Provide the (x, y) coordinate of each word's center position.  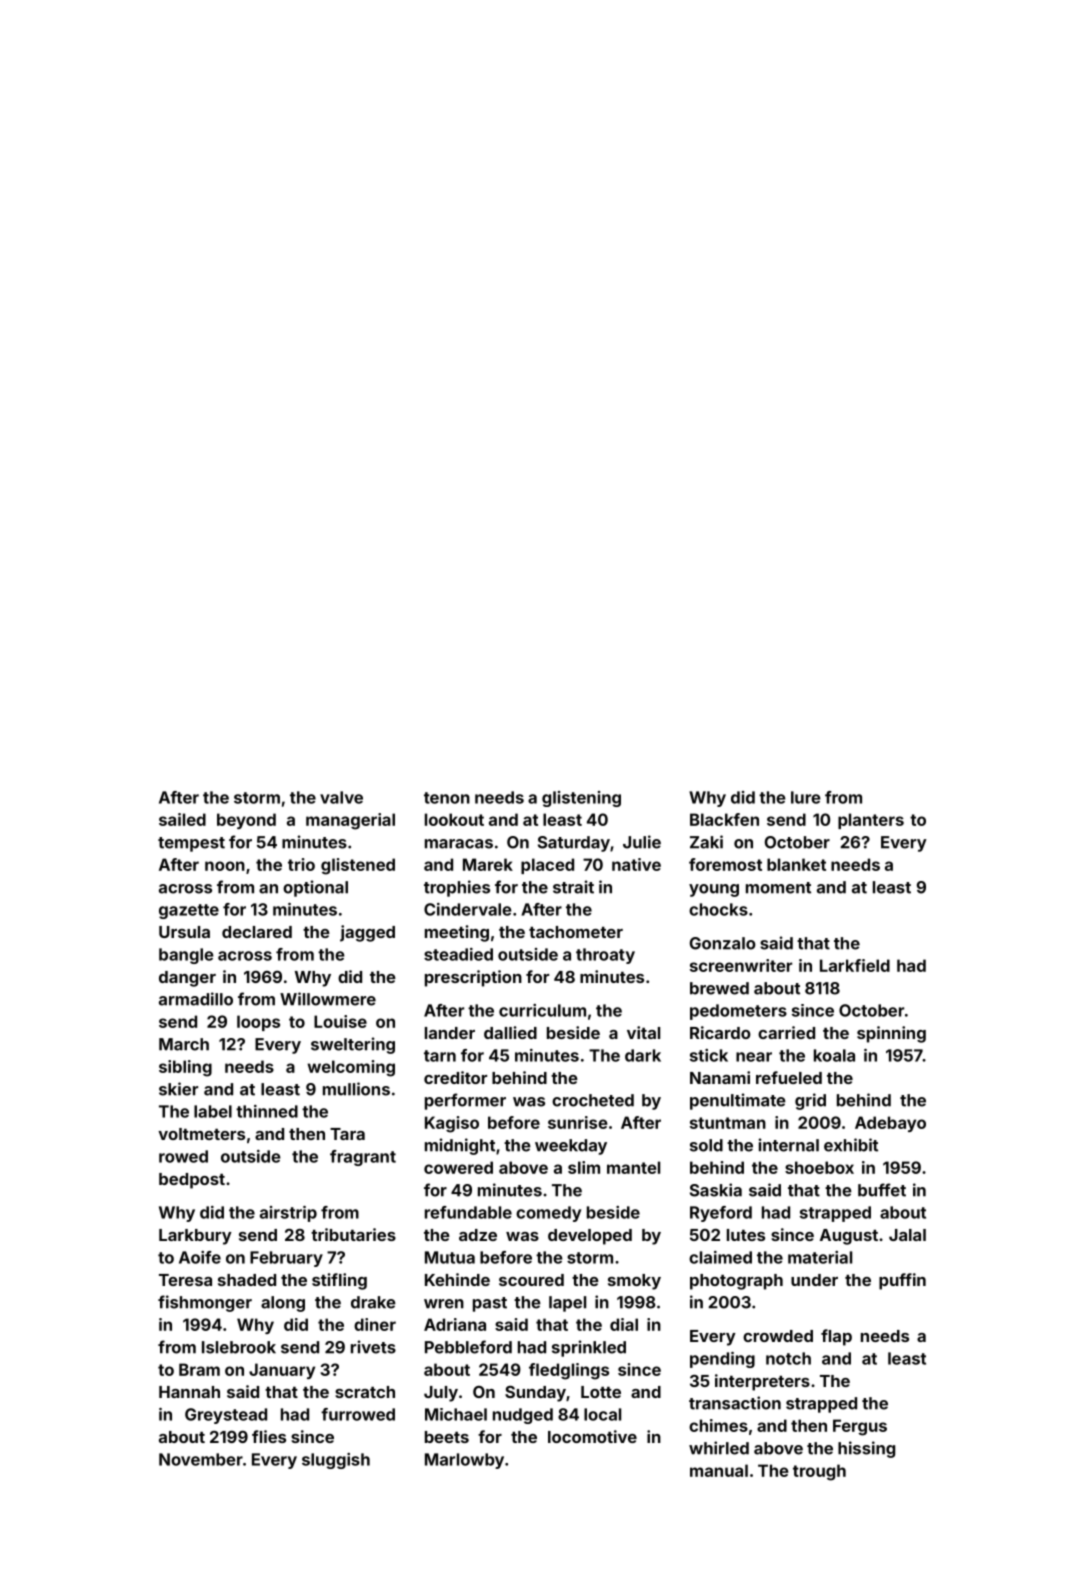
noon (225, 866)
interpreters (762, 1382)
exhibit (851, 1145)
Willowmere (328, 999)
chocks (718, 909)
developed (590, 1237)
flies (269, 1436)
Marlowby (464, 1461)
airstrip (288, 1214)
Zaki (706, 842)
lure (806, 797)
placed (547, 866)
